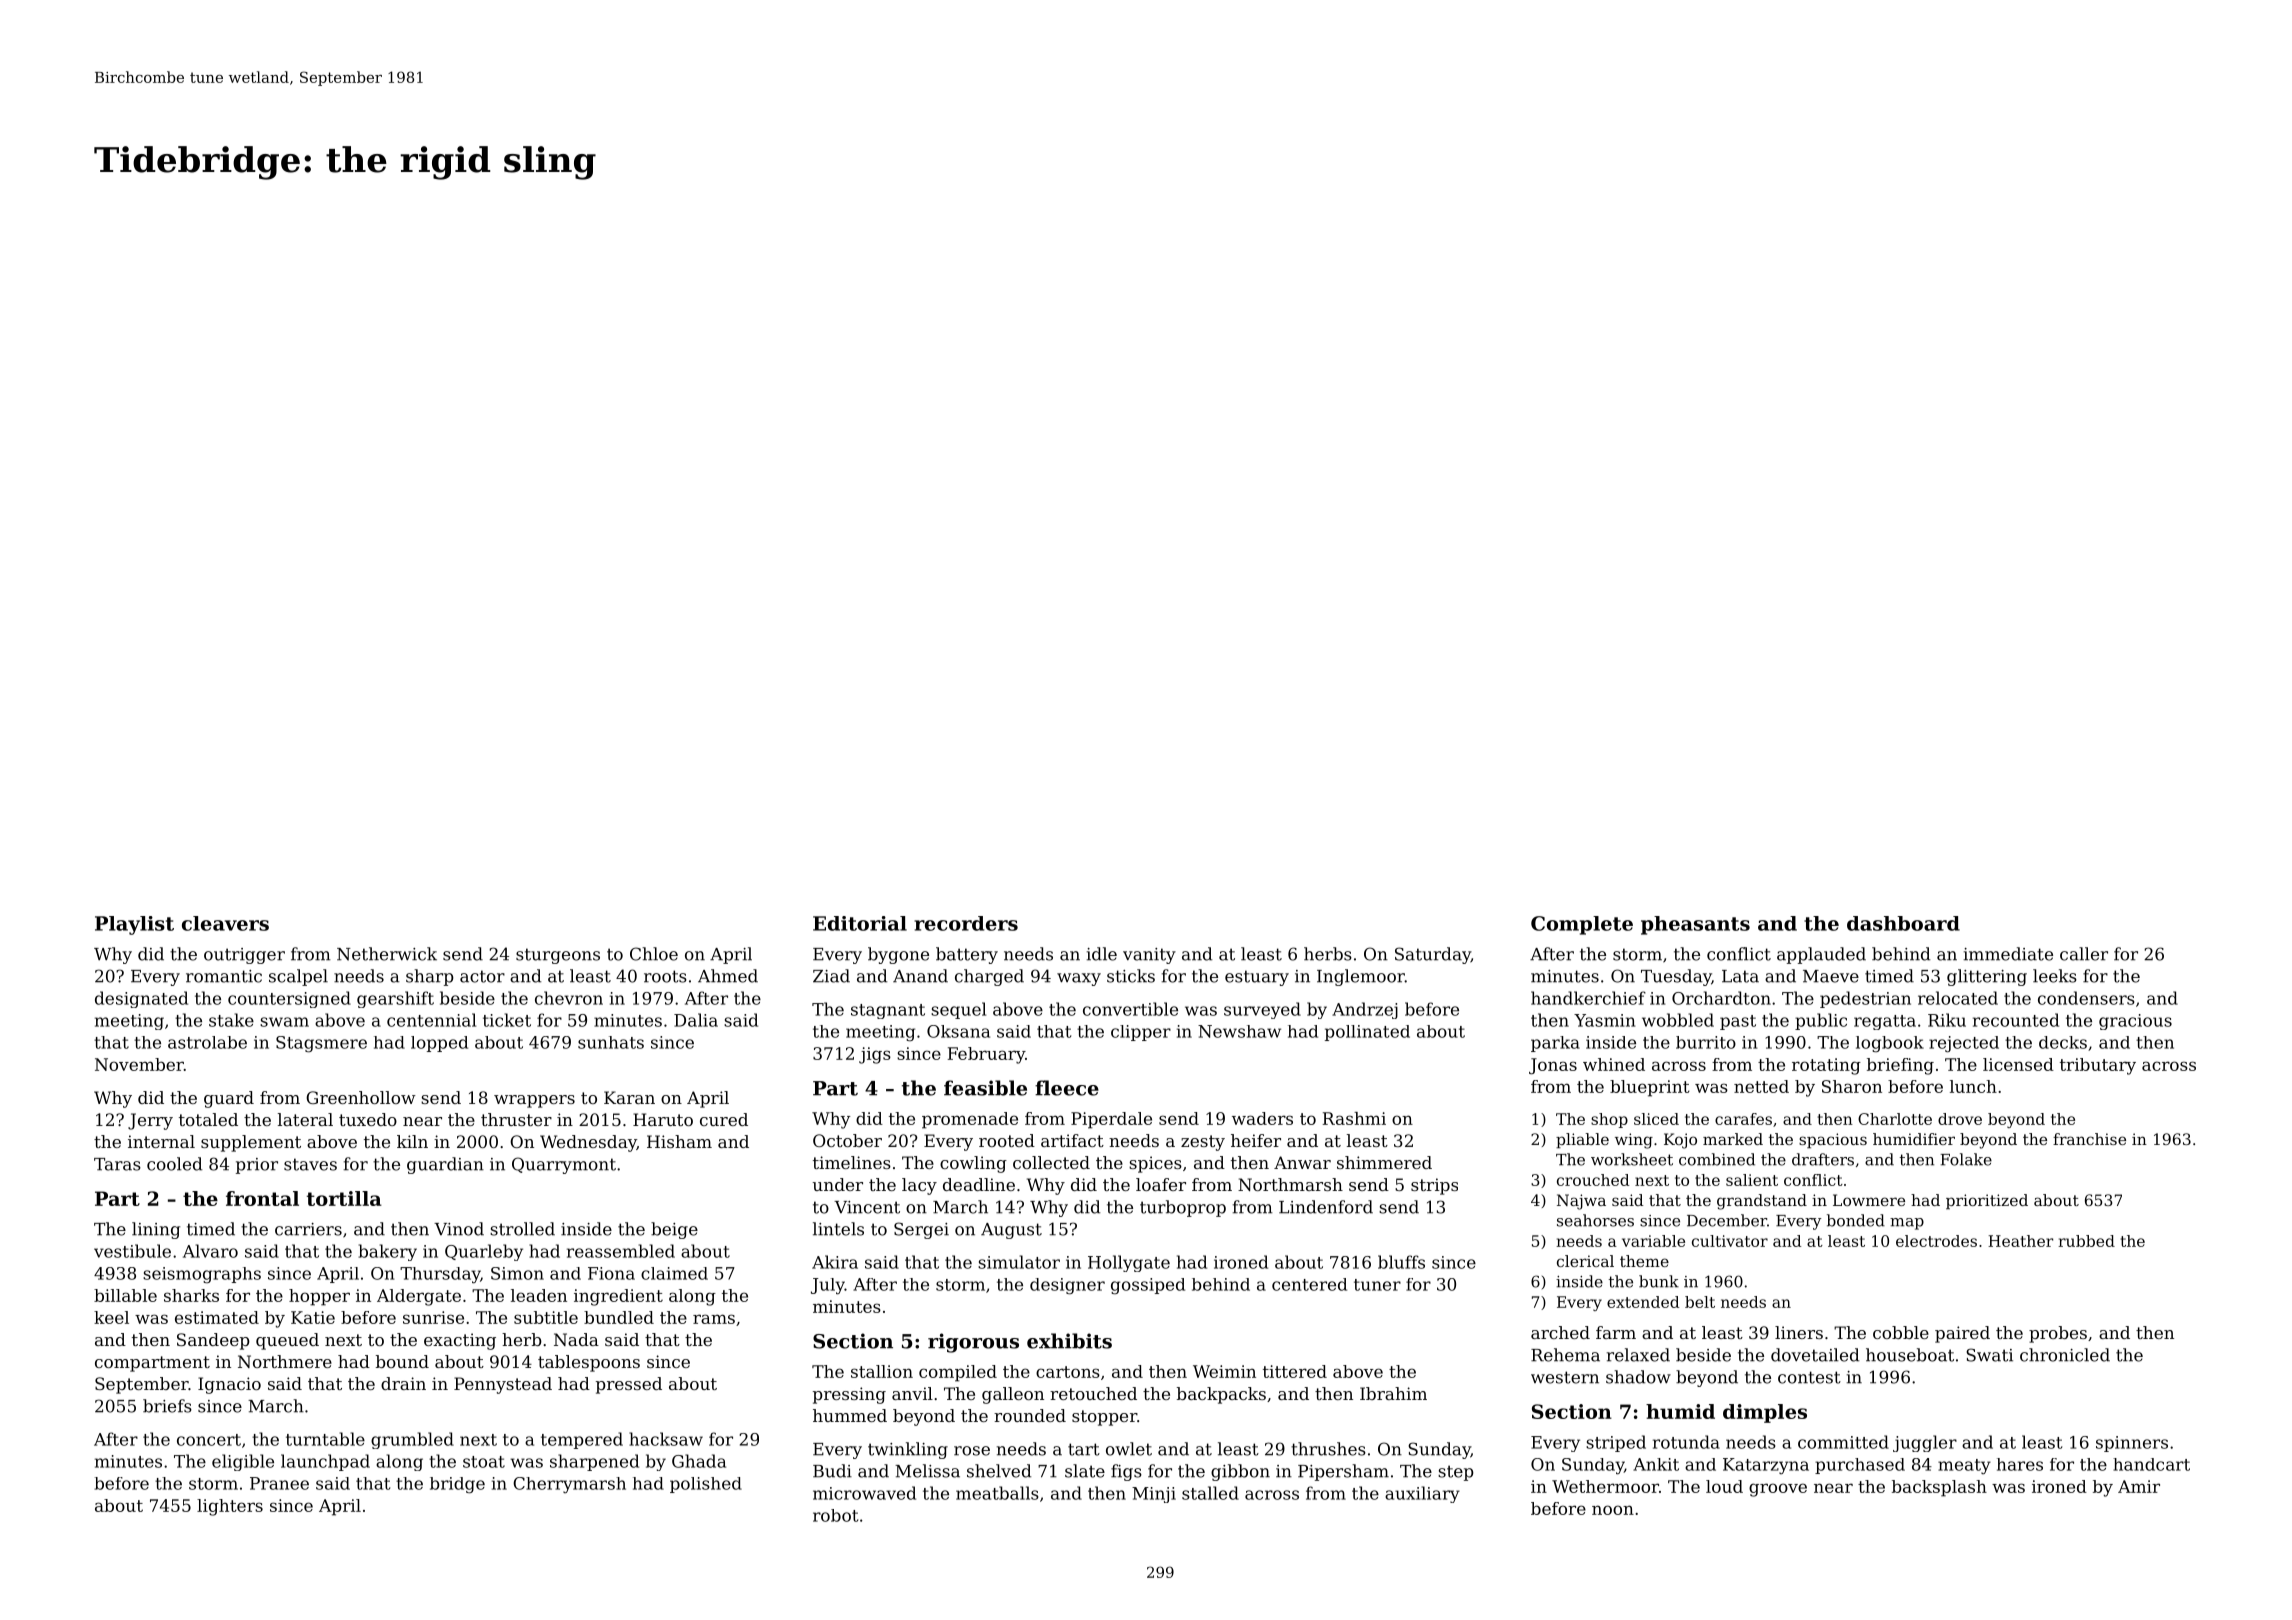 Image resolution: width=2292 pixels, height=1620 pixels. Describe the element at coordinates (2098, 1066) in the screenshot. I see `tributary` at that location.
